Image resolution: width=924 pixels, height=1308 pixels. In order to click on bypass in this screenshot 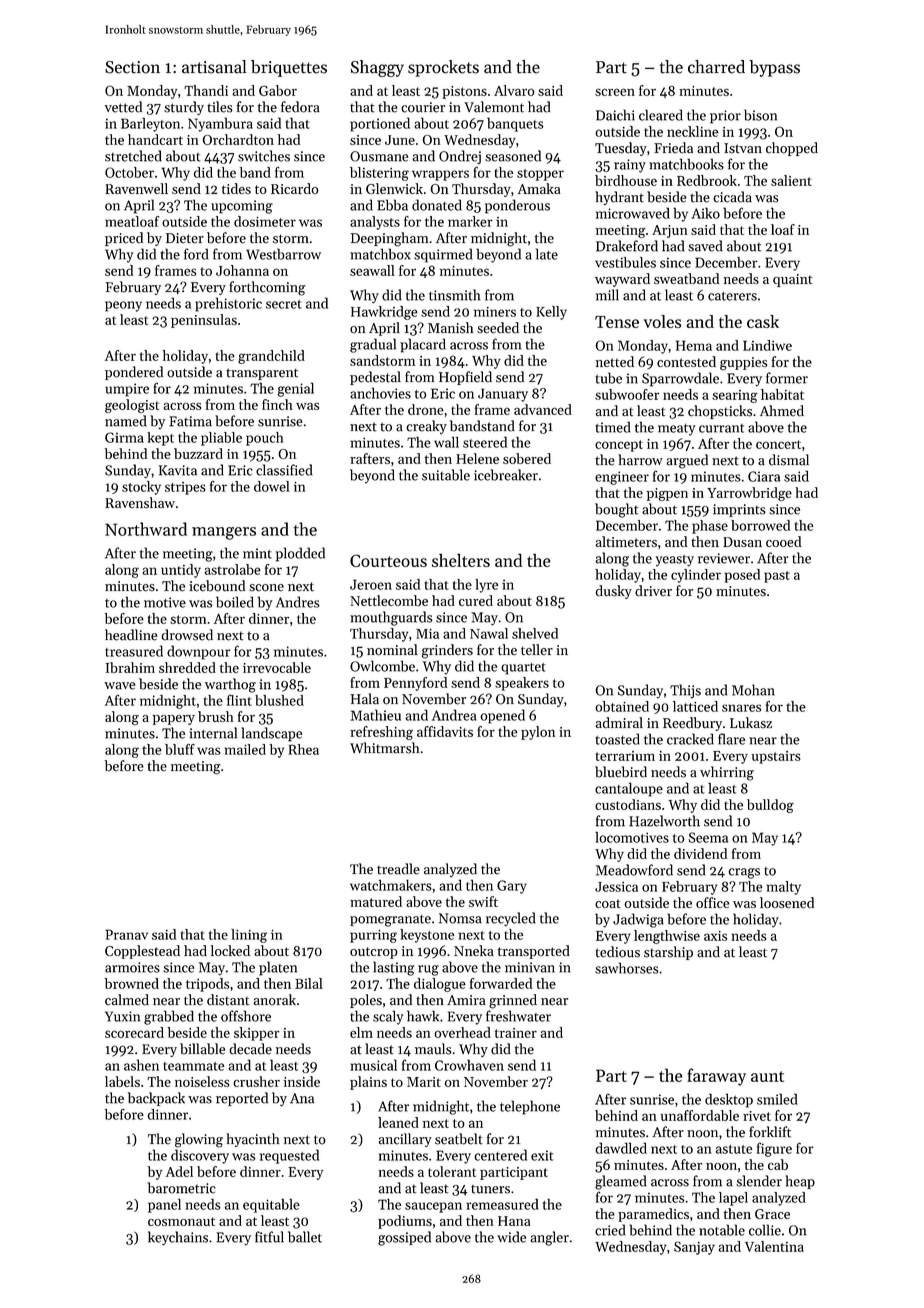, I will do `click(774, 68)`.
